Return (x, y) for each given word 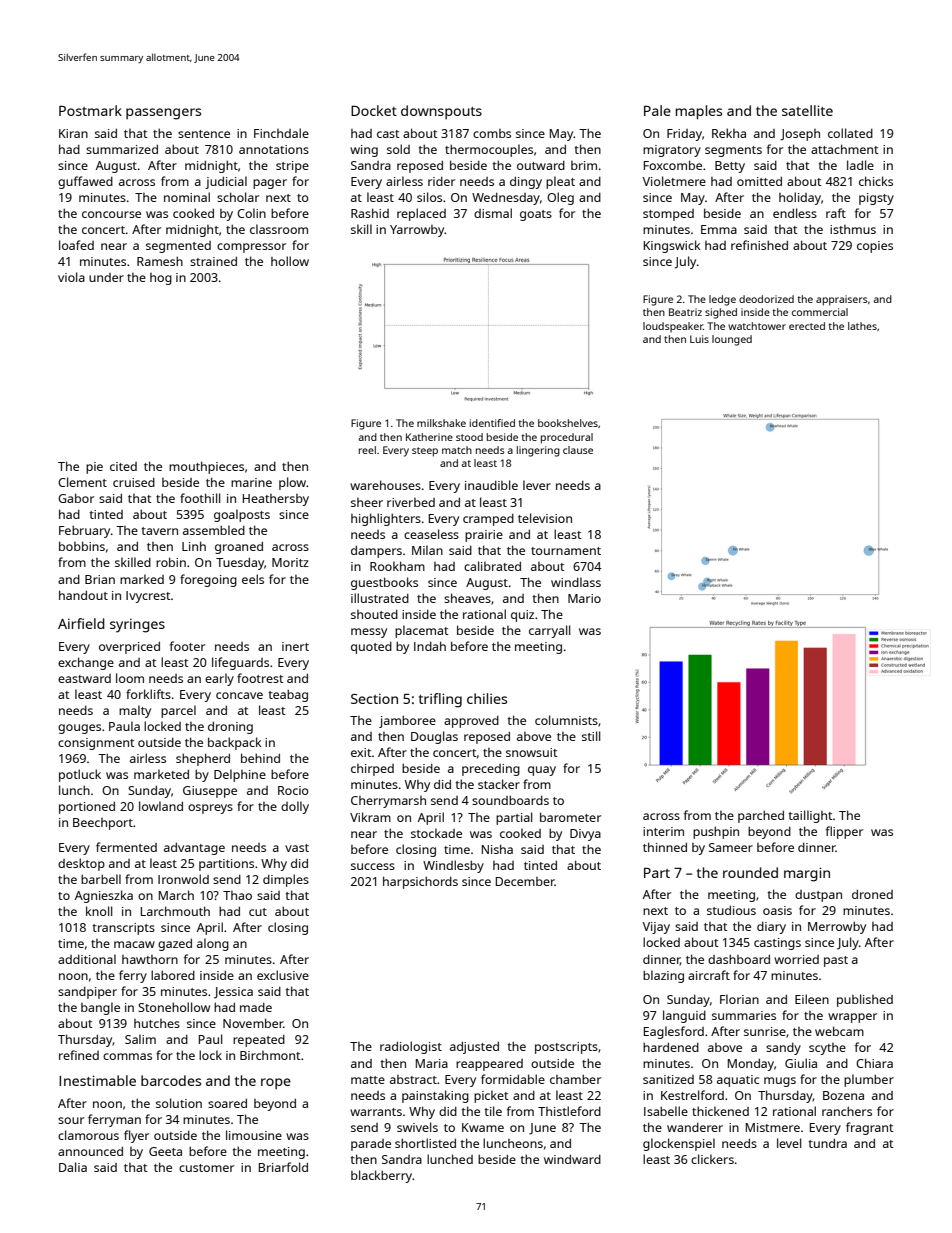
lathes (862, 326)
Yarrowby (417, 231)
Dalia (73, 1167)
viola (71, 277)
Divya (585, 835)
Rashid (370, 213)
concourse (111, 214)
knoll (99, 911)
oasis (777, 910)
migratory (672, 151)
